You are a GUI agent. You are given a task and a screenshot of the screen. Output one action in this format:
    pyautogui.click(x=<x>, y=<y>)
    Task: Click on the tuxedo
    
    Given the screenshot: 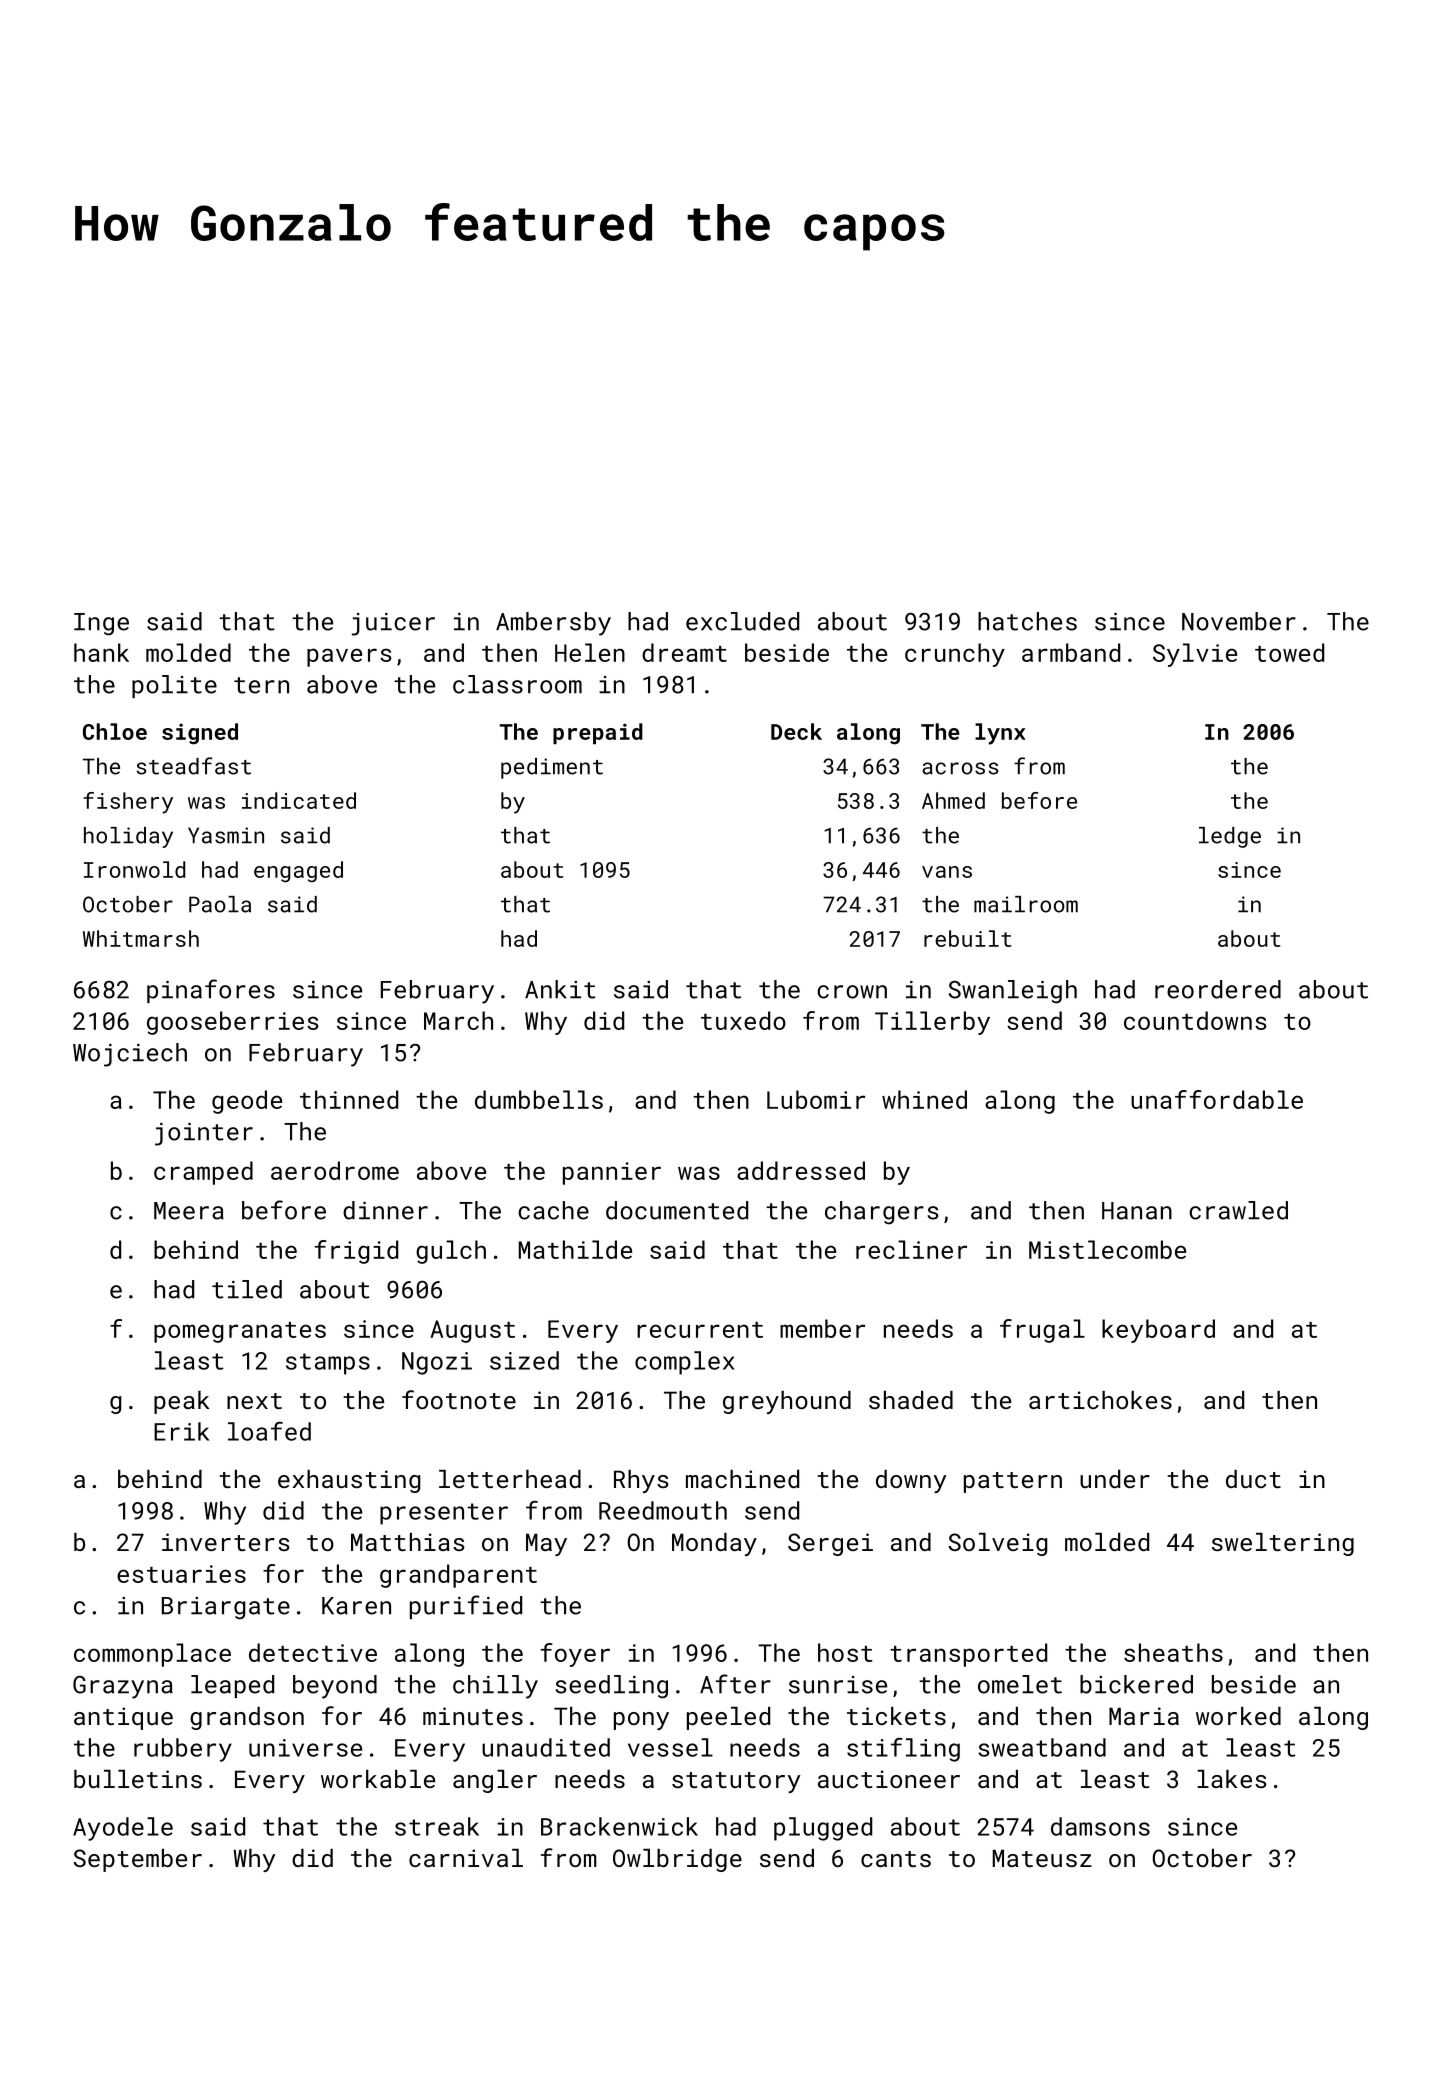 What is the action you would take?
    pyautogui.click(x=743, y=1020)
